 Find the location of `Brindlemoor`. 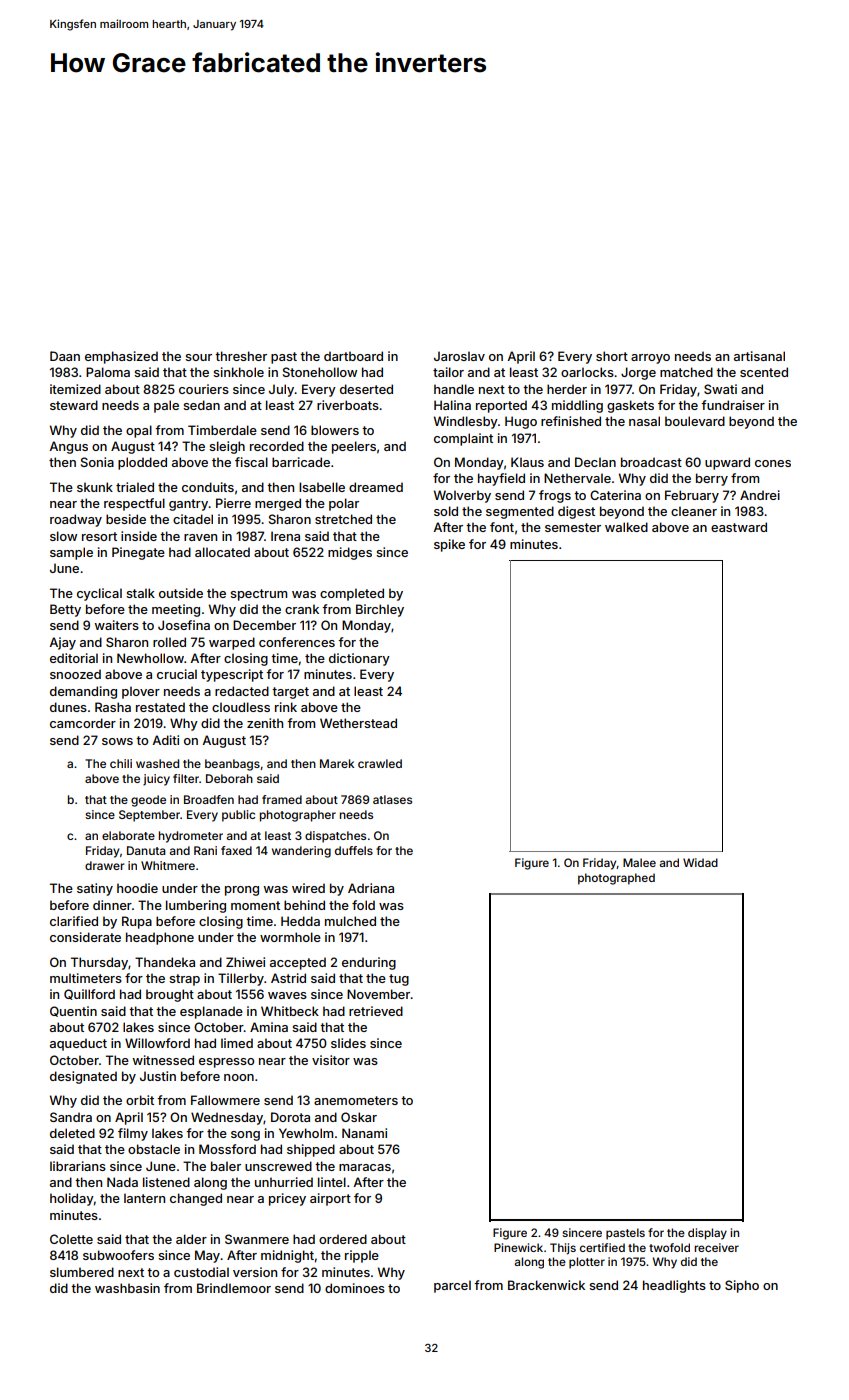

Brindlemoor is located at coordinates (234, 1288).
